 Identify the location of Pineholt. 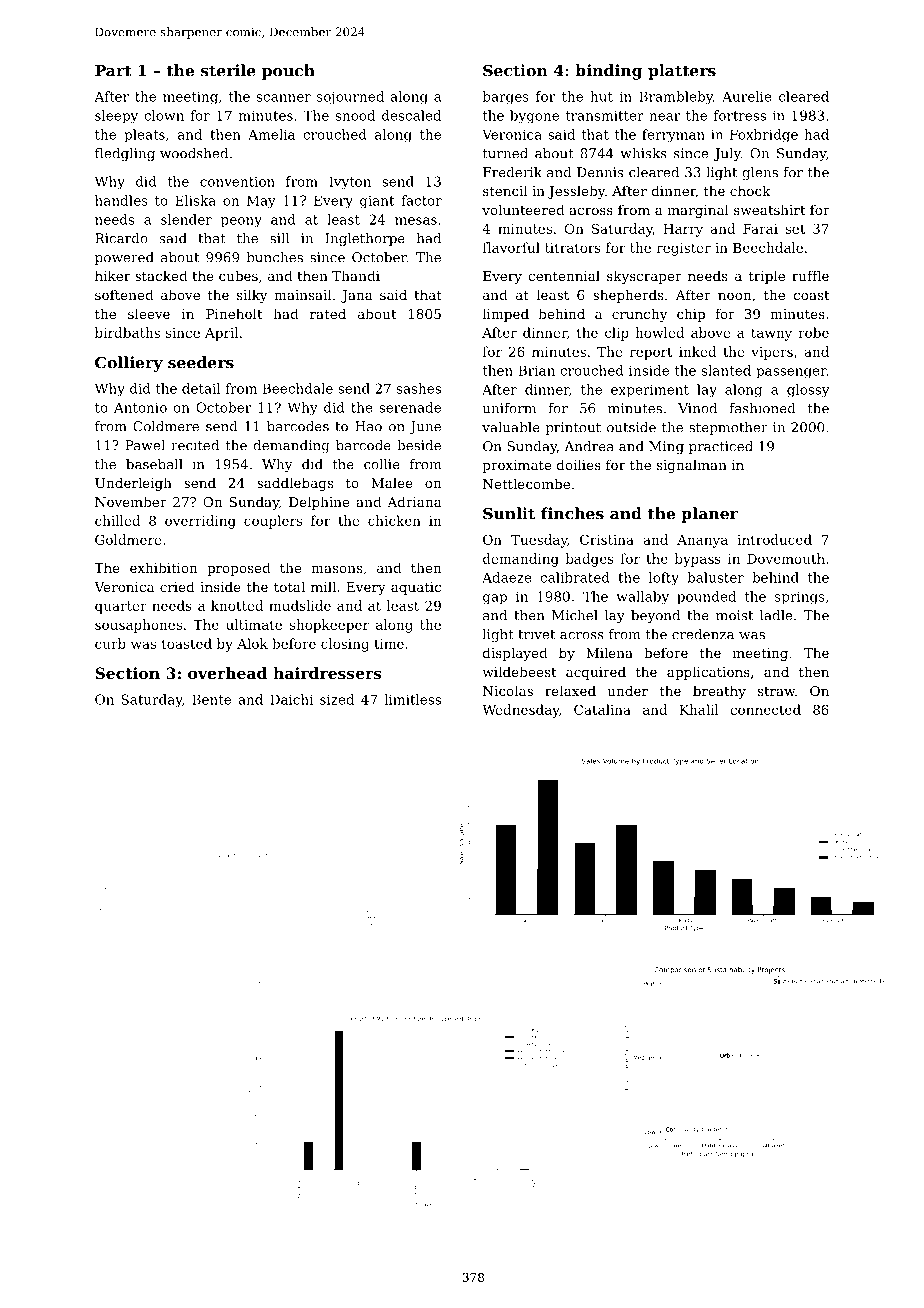
(234, 313).
